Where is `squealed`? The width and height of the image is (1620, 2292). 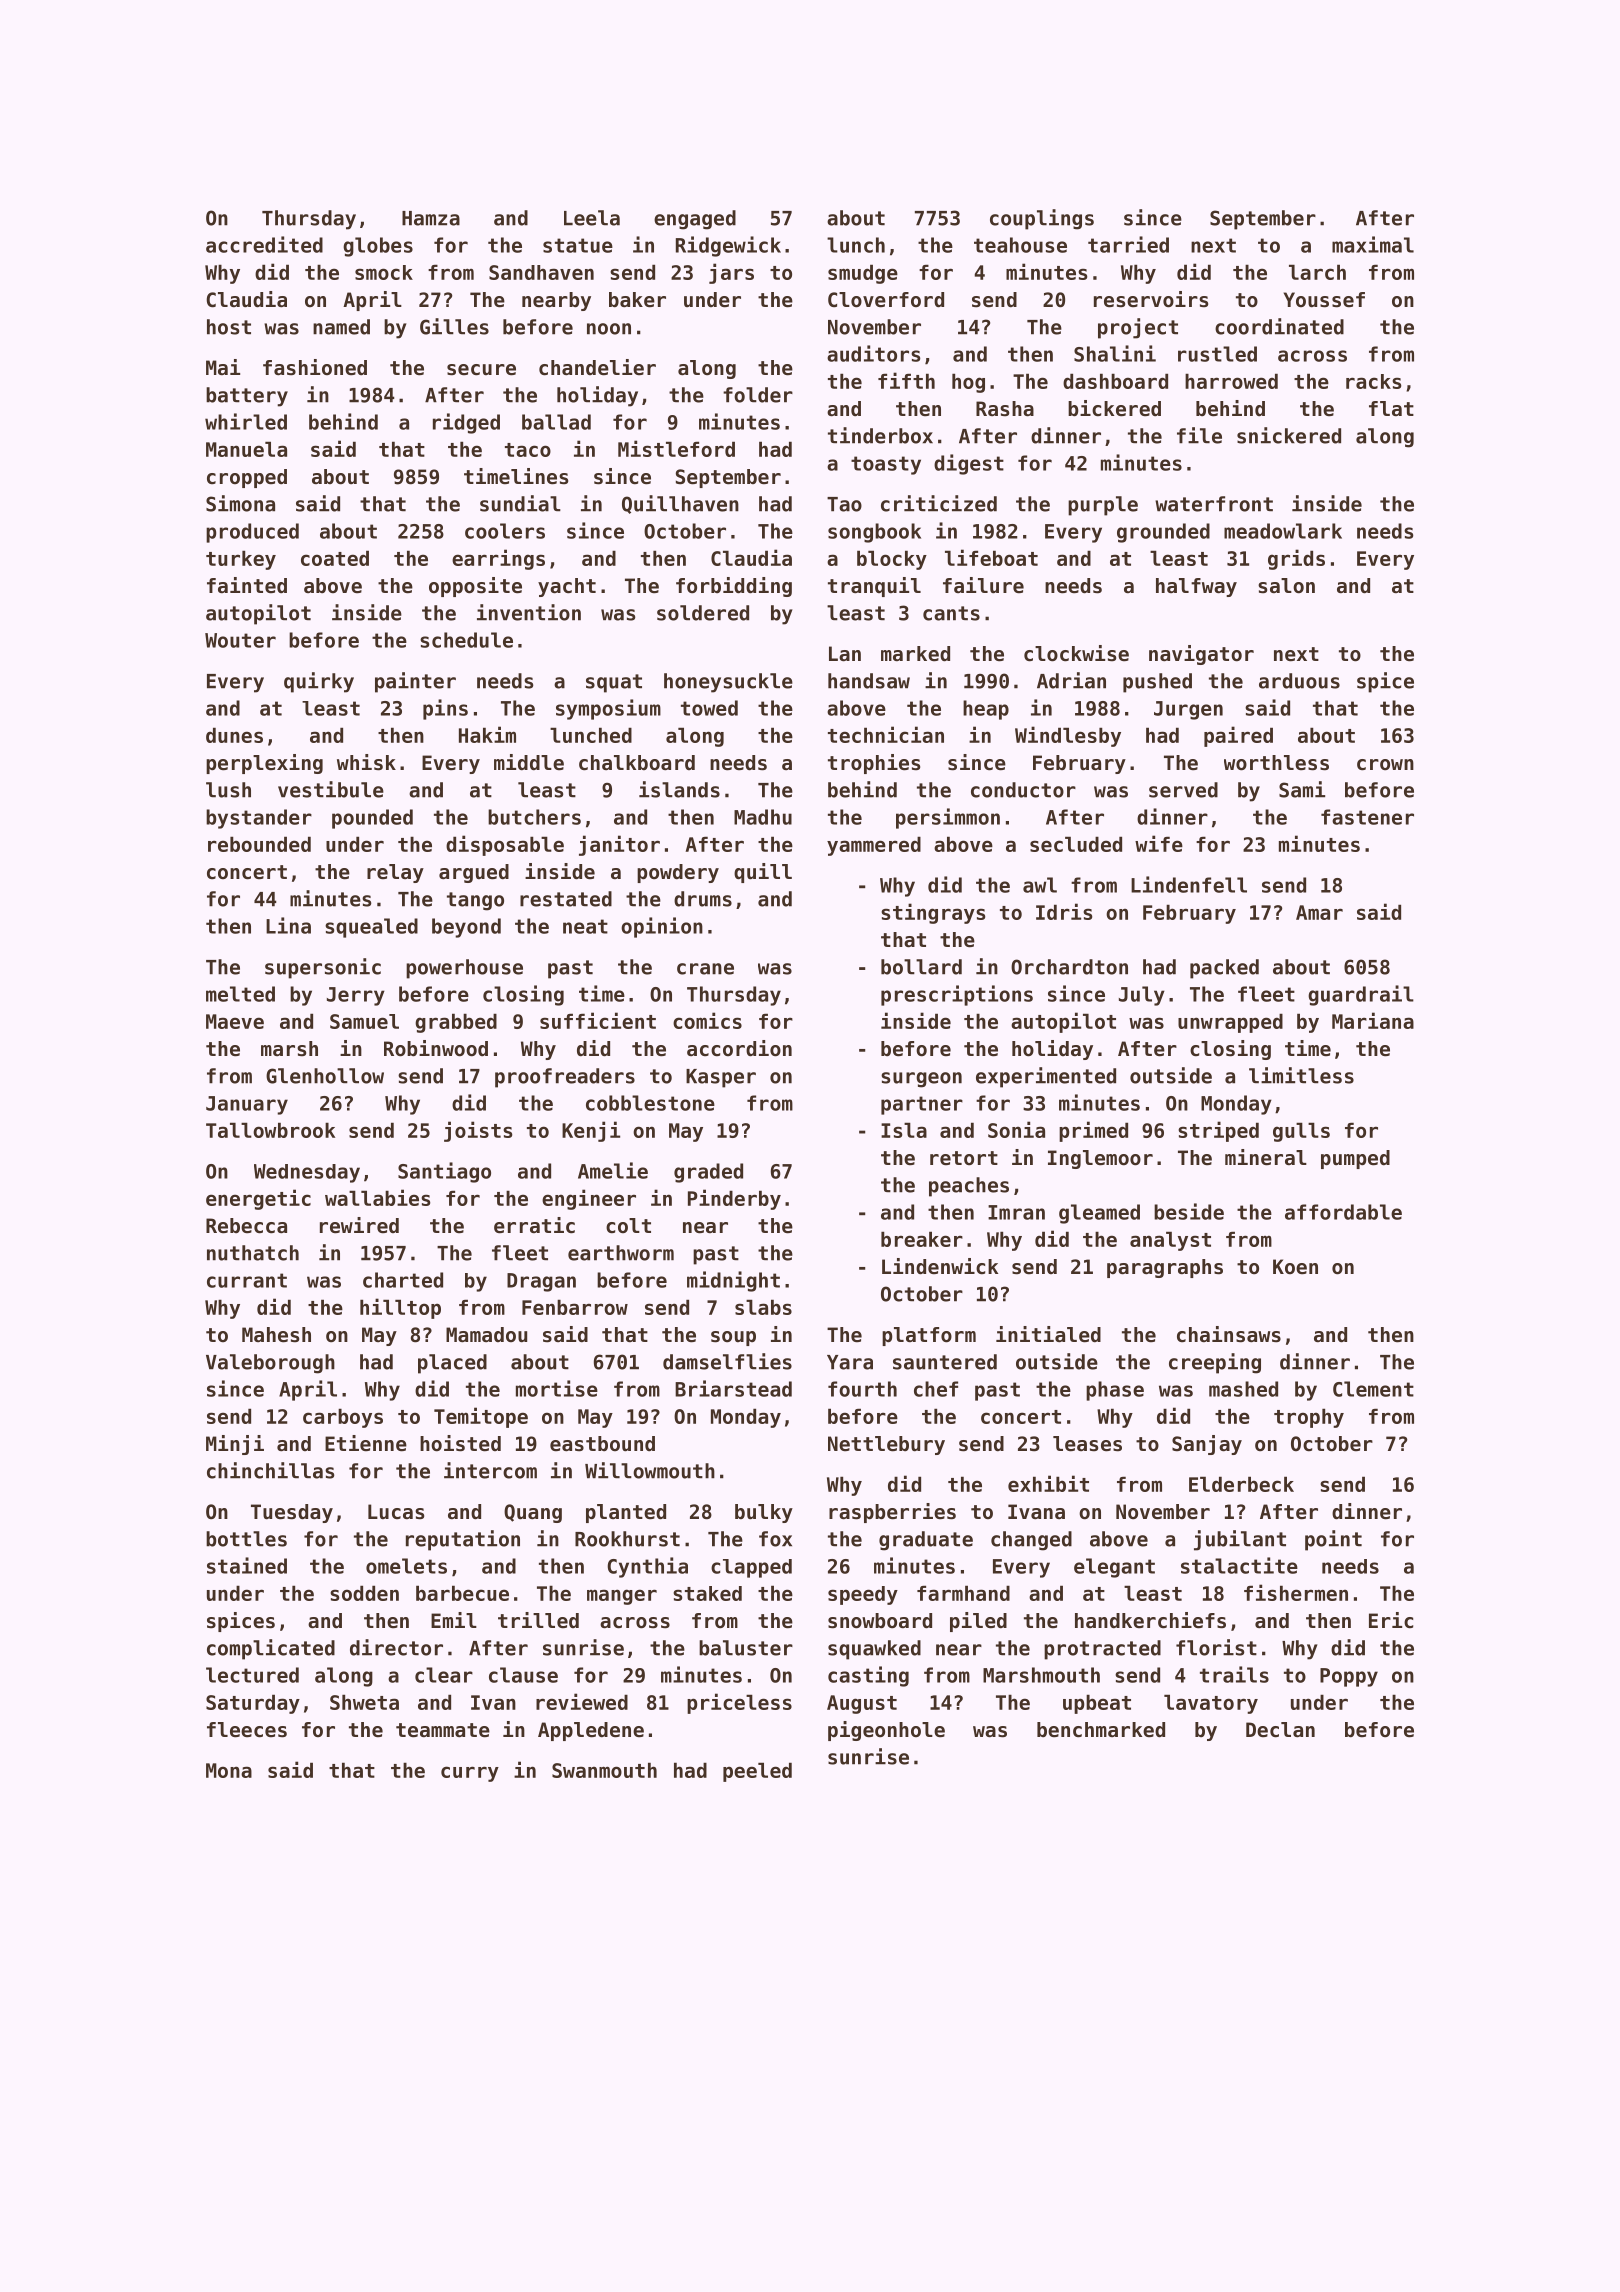
squealed is located at coordinates (371, 928).
